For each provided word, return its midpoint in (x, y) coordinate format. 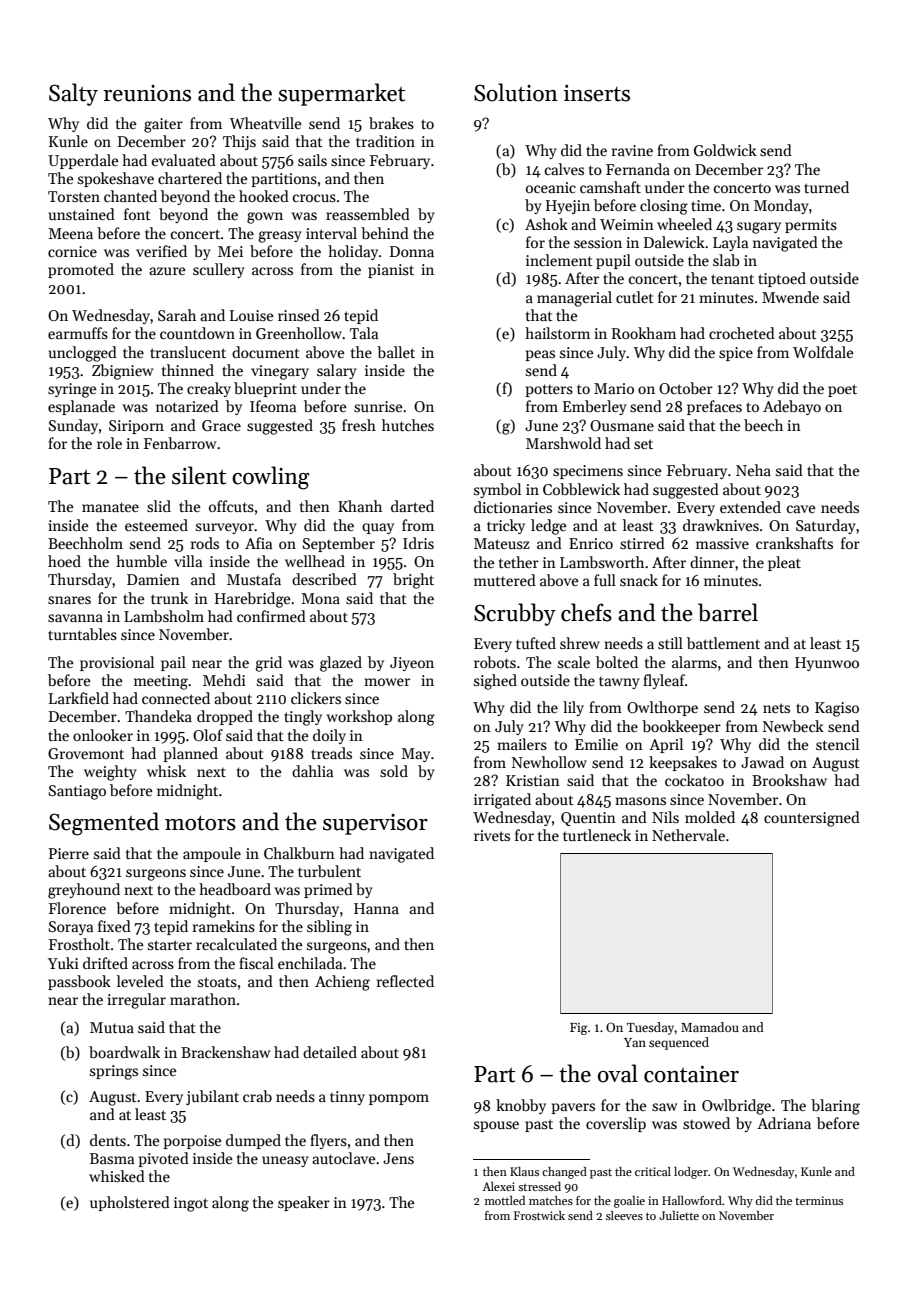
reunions (147, 93)
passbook (79, 982)
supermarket (341, 94)
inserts (597, 93)
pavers (573, 1108)
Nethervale (688, 835)
